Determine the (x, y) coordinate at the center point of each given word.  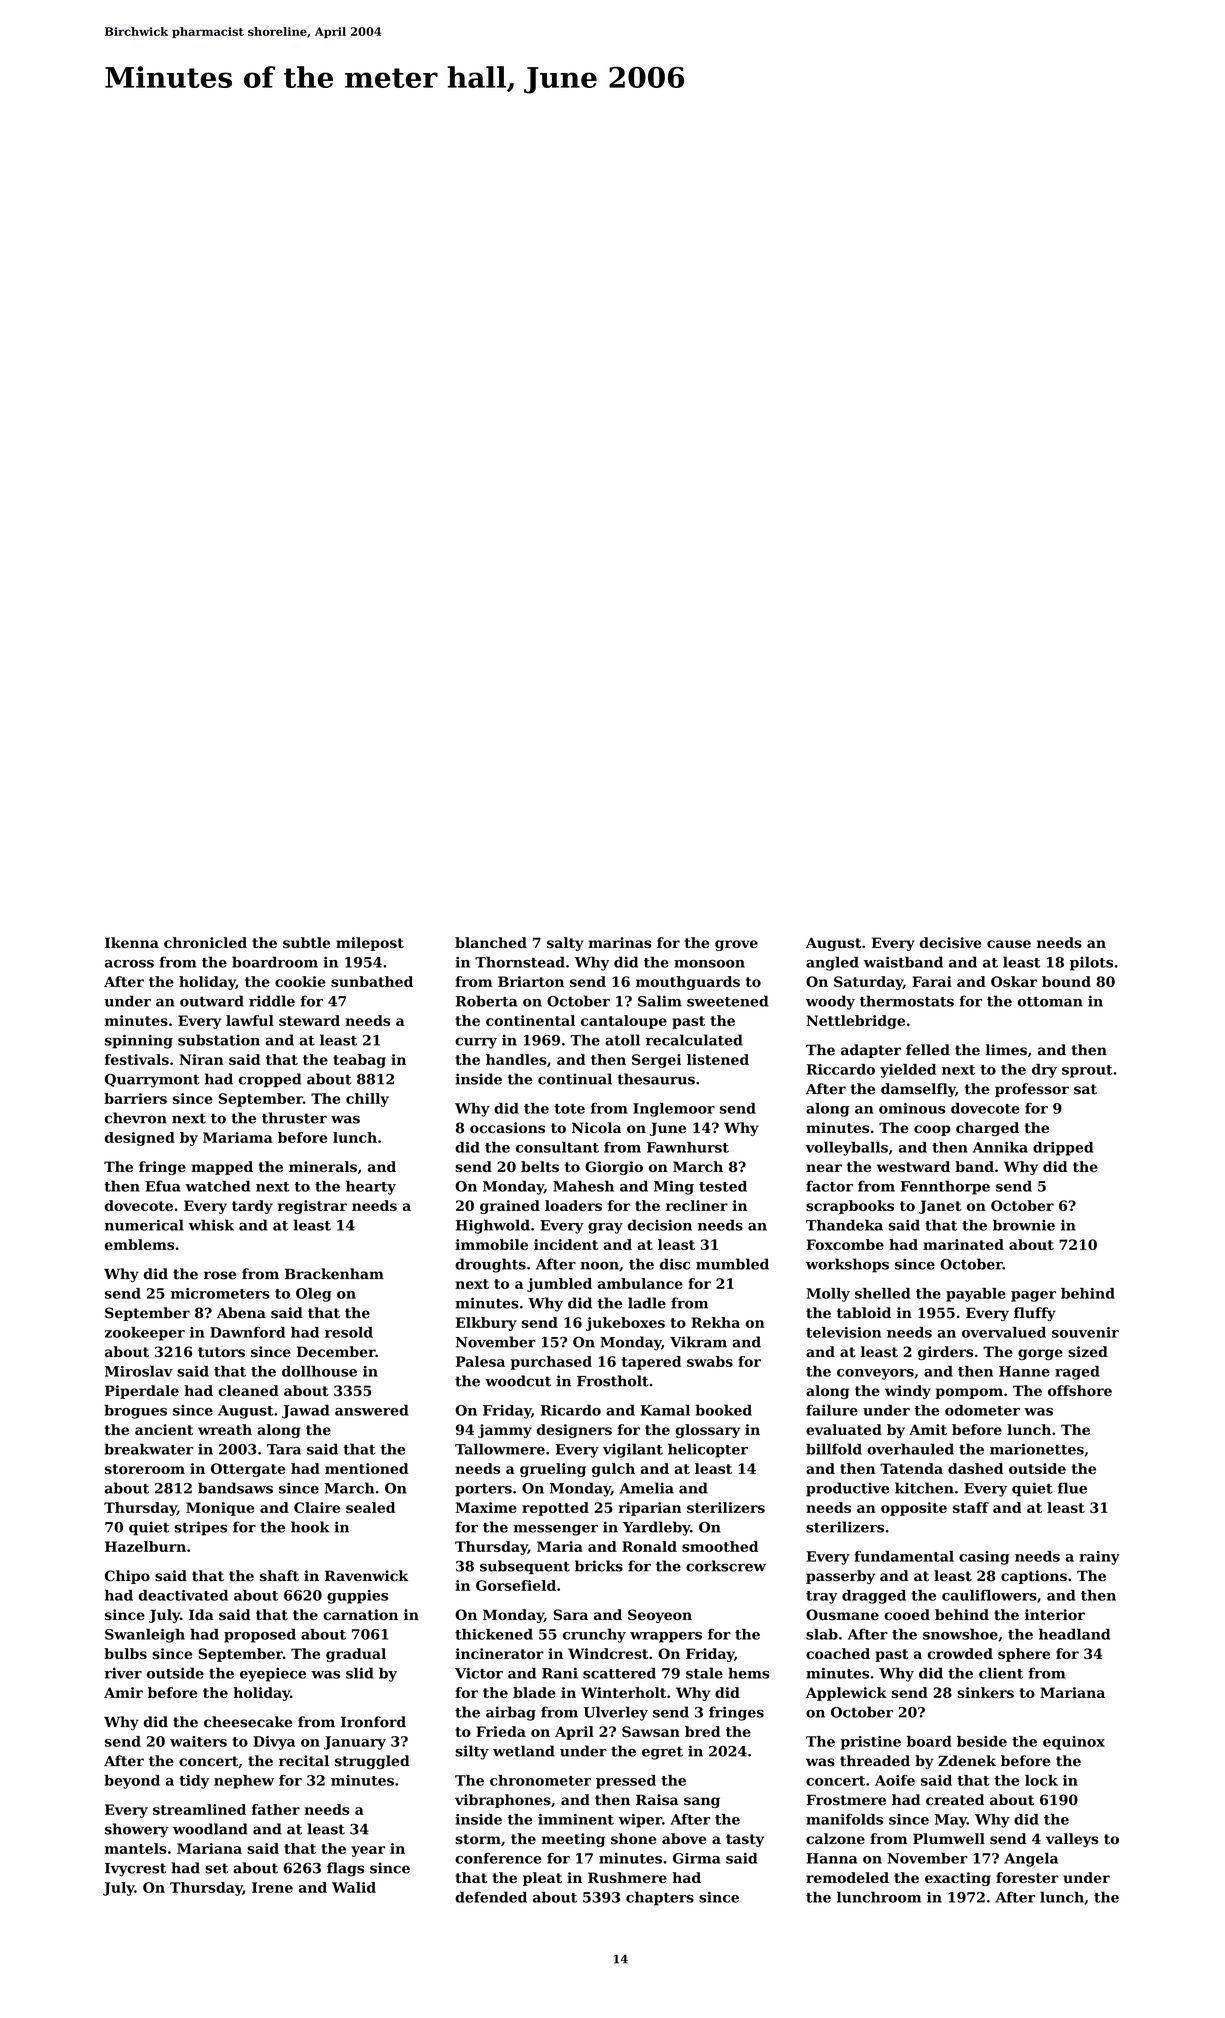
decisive (951, 942)
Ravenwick (366, 1576)
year (368, 1851)
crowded (960, 1653)
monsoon (709, 964)
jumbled (559, 1285)
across (129, 964)
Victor (479, 1673)
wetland (524, 1751)
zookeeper (145, 1334)
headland (1074, 1634)
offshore (1080, 1390)
